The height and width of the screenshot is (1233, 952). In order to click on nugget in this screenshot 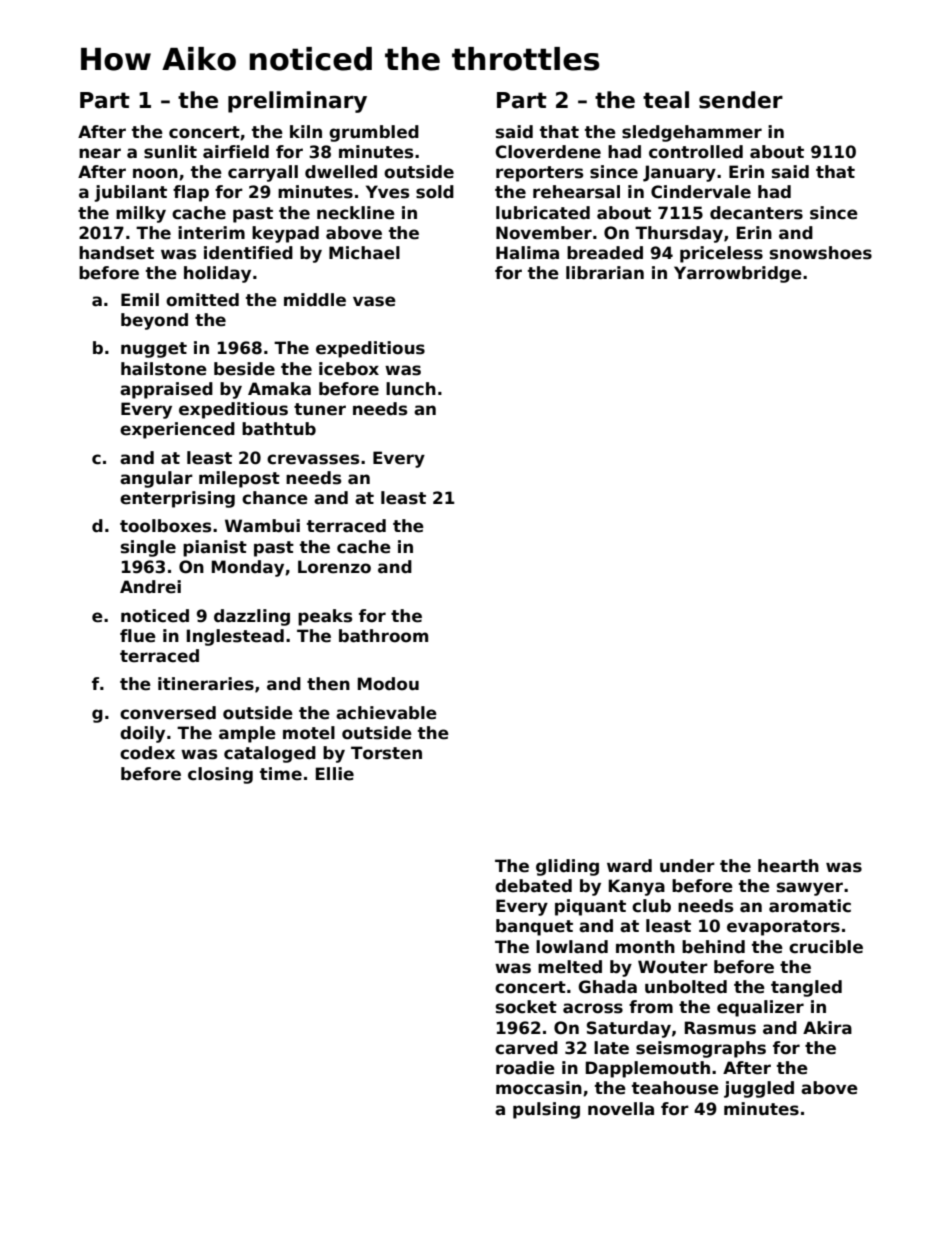, I will do `click(154, 350)`.
